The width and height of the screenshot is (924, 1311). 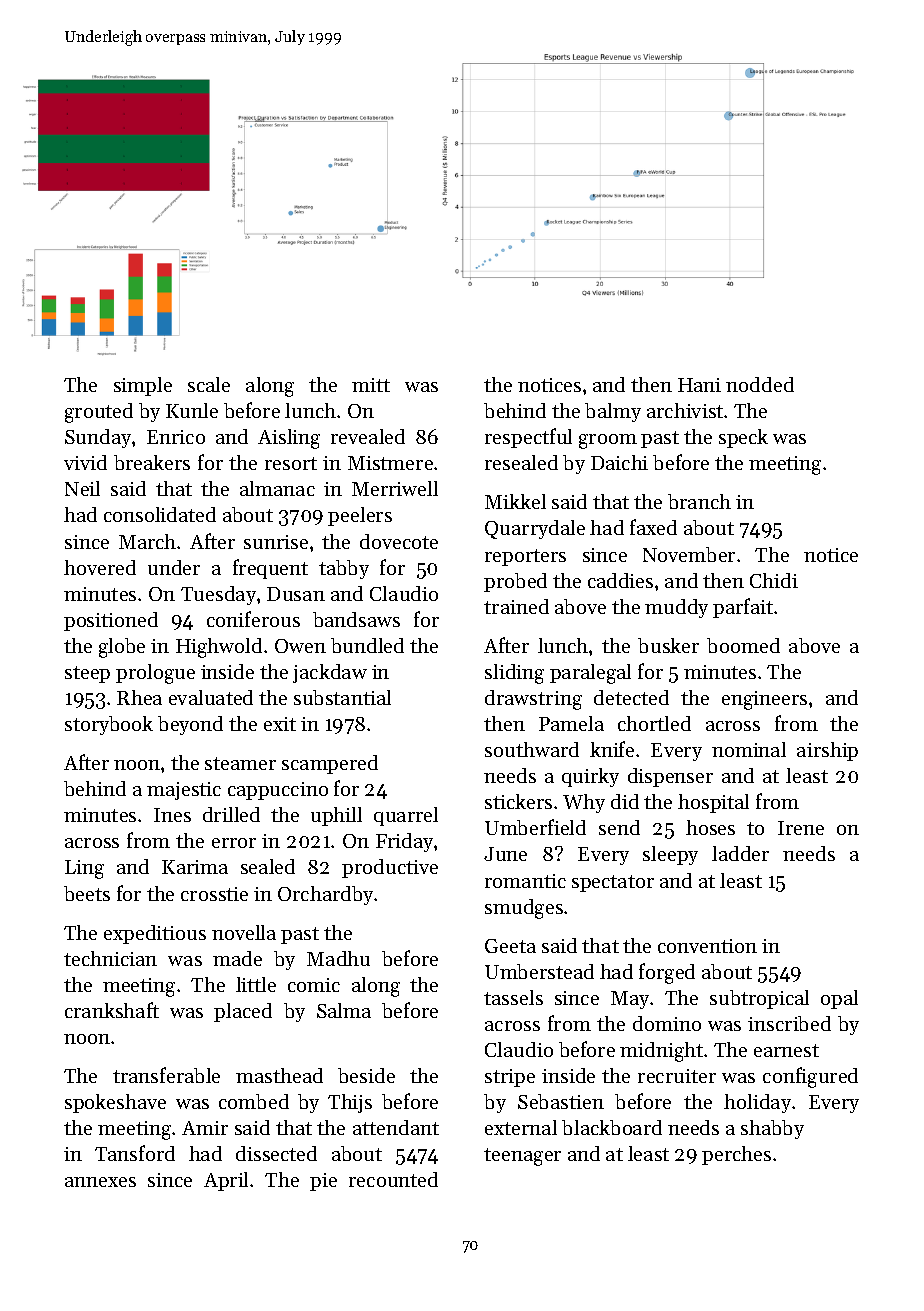 What do you see at coordinates (525, 881) in the screenshot?
I see `romantic` at bounding box center [525, 881].
